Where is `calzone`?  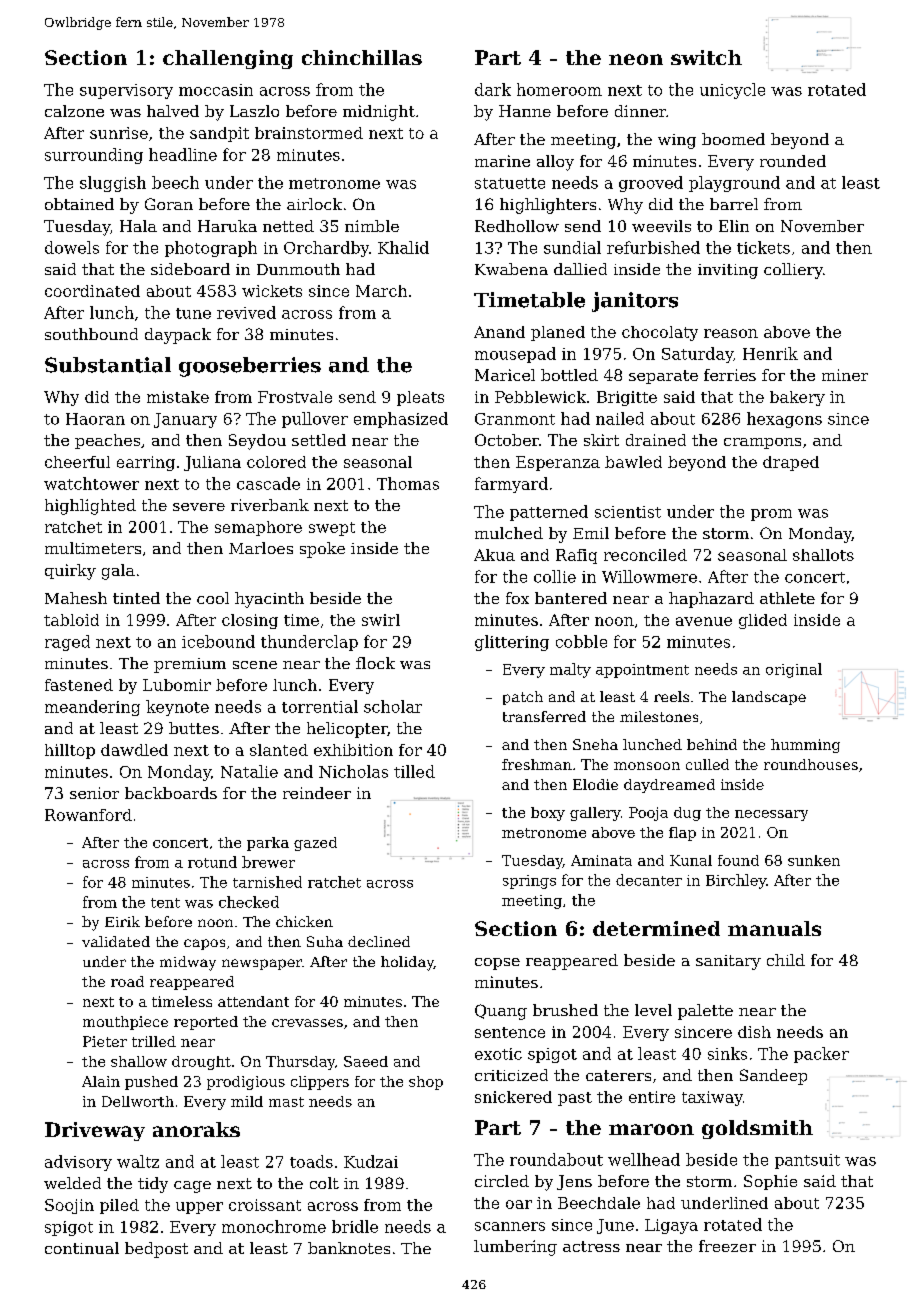
calzone is located at coordinates (74, 111).
